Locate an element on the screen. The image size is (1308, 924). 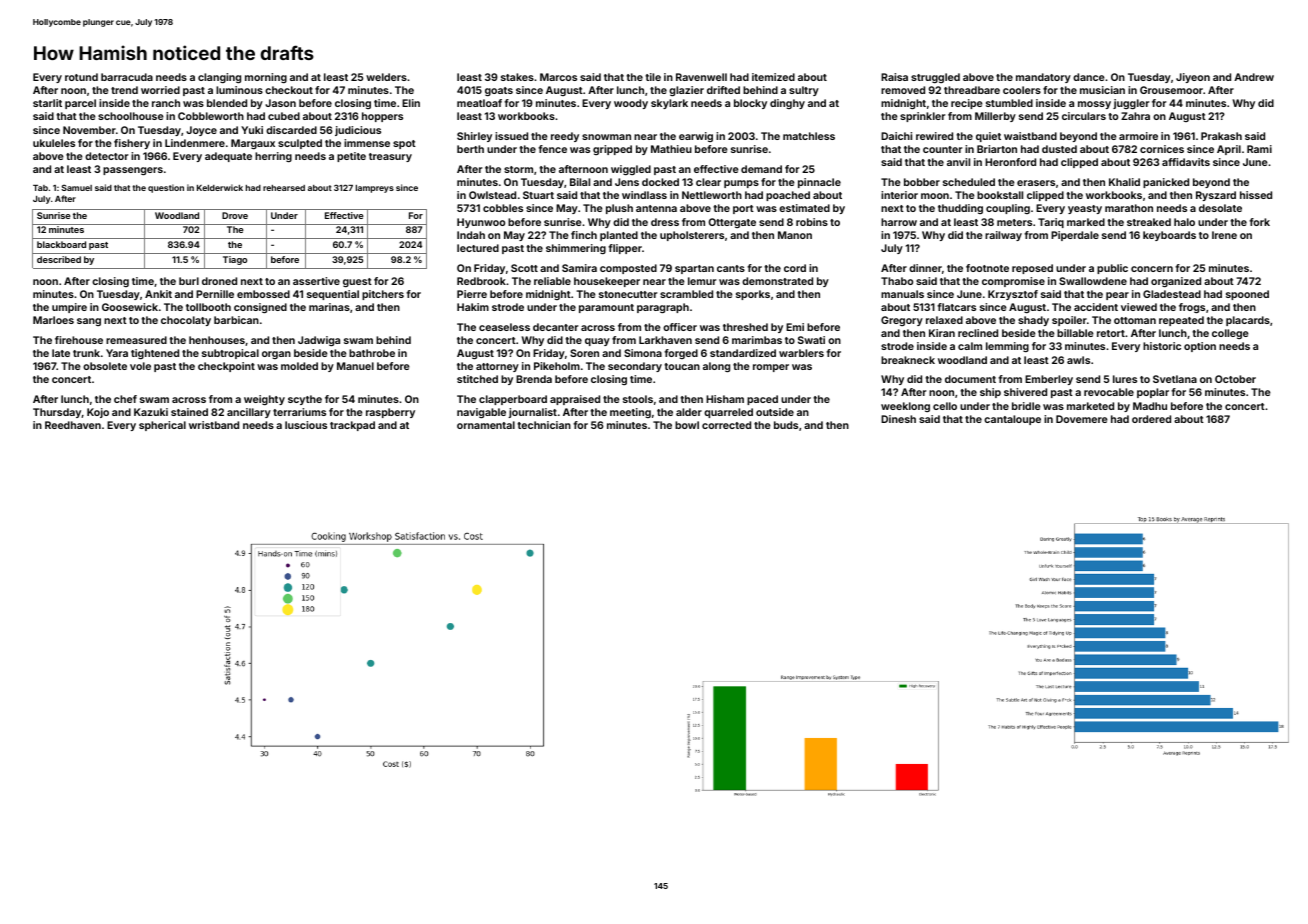
burl is located at coordinates (189, 281).
